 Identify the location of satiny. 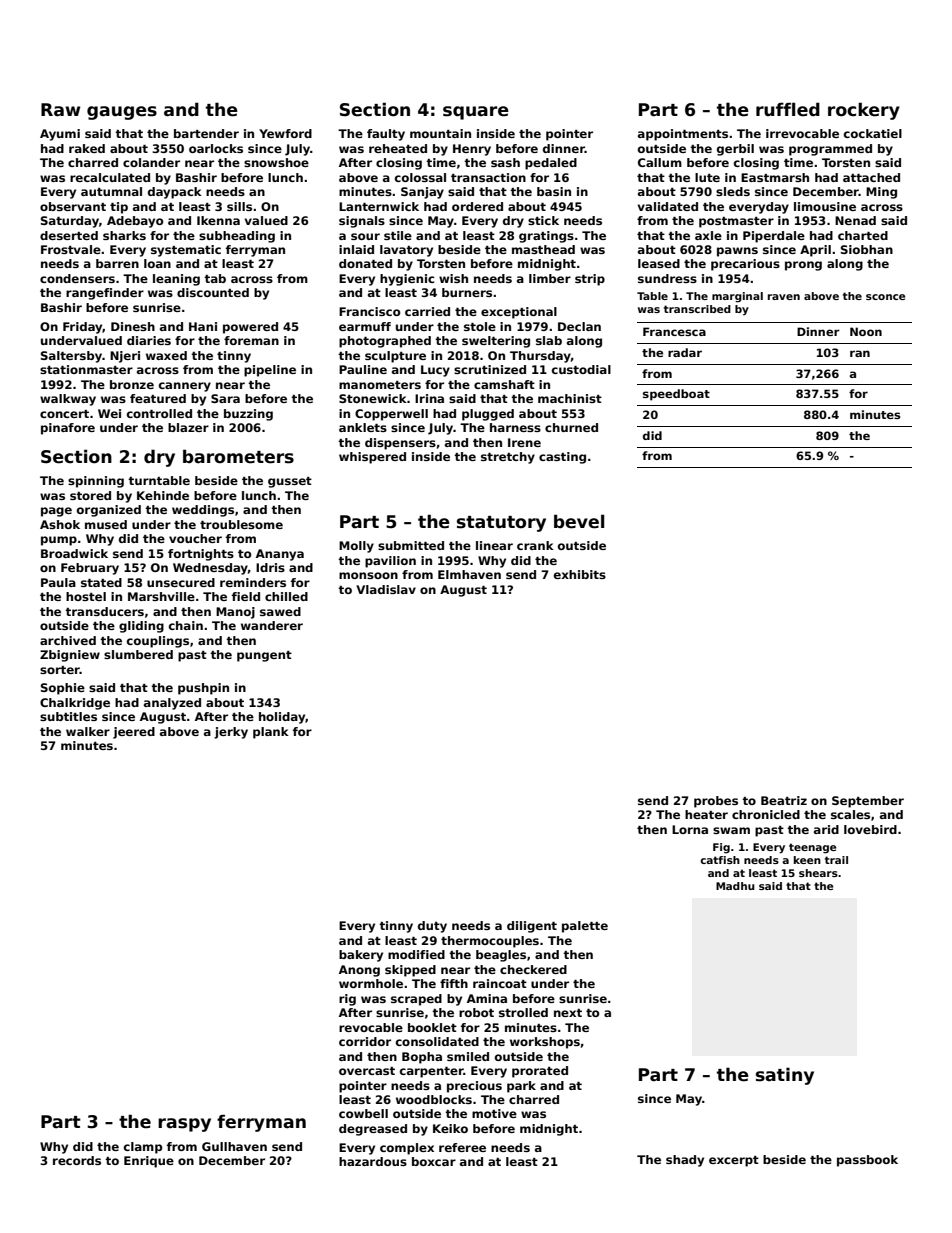
(785, 1076).
